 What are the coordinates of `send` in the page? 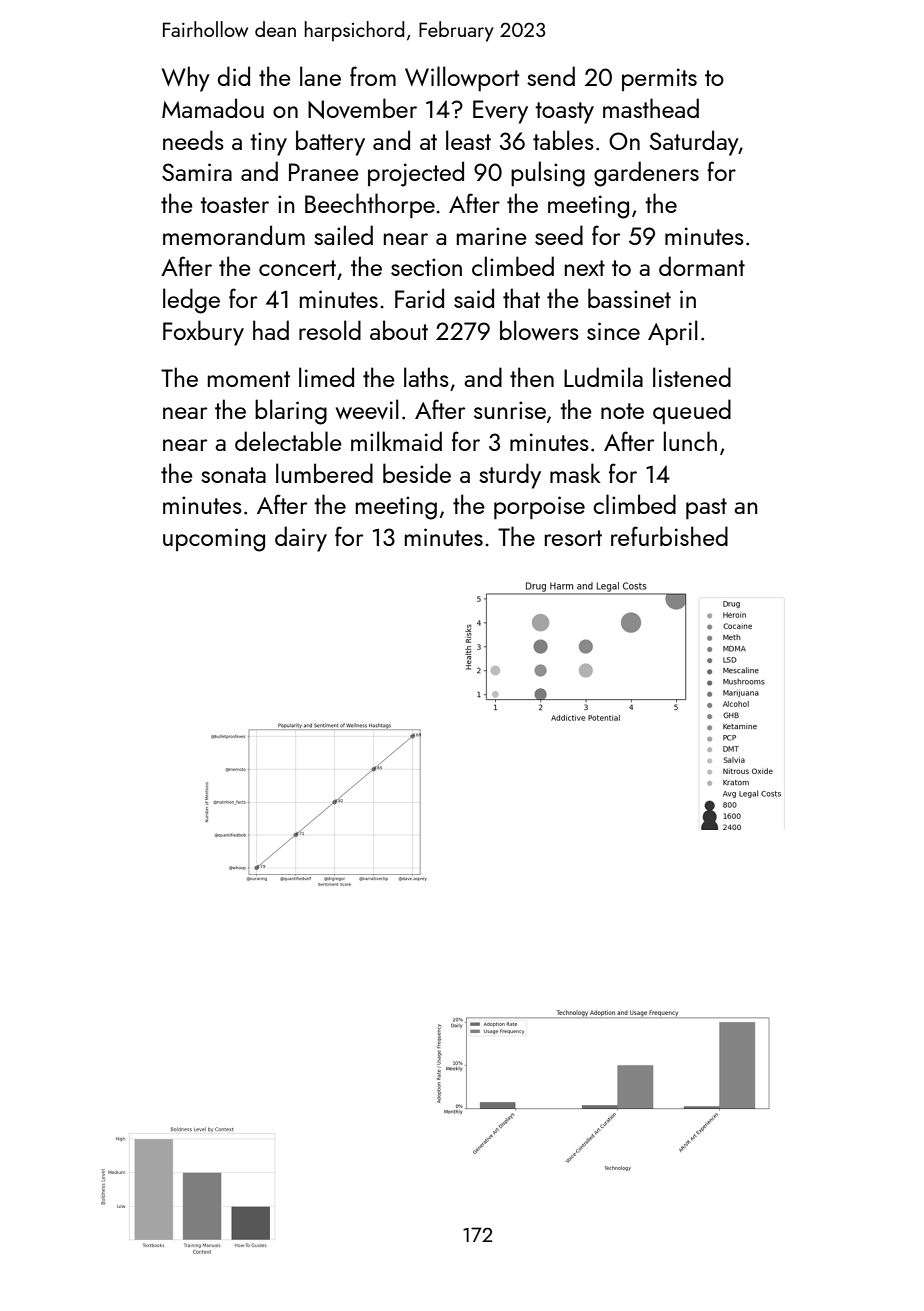 It's located at (551, 76).
